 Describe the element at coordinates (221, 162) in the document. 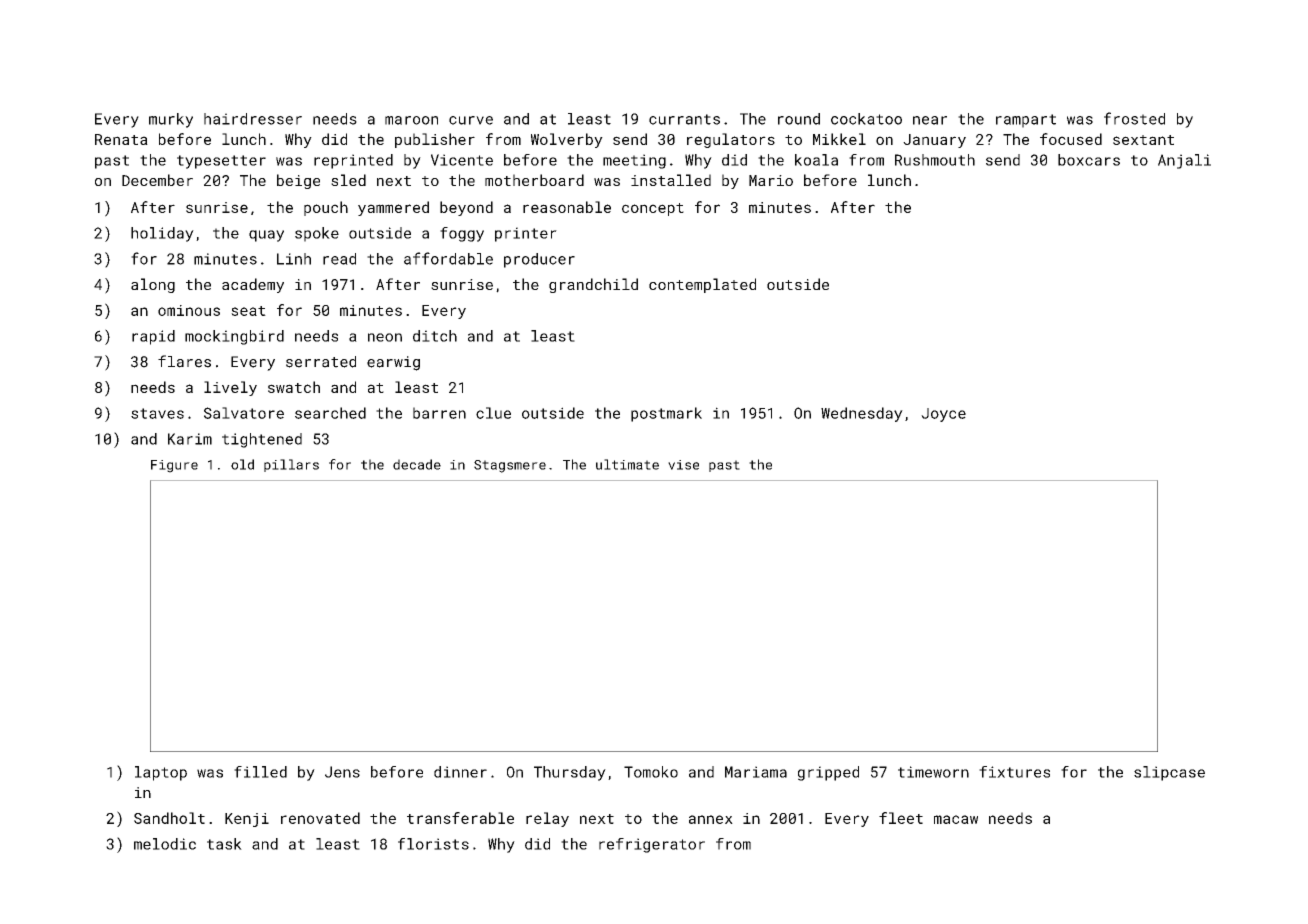

I see `typesetter` at that location.
